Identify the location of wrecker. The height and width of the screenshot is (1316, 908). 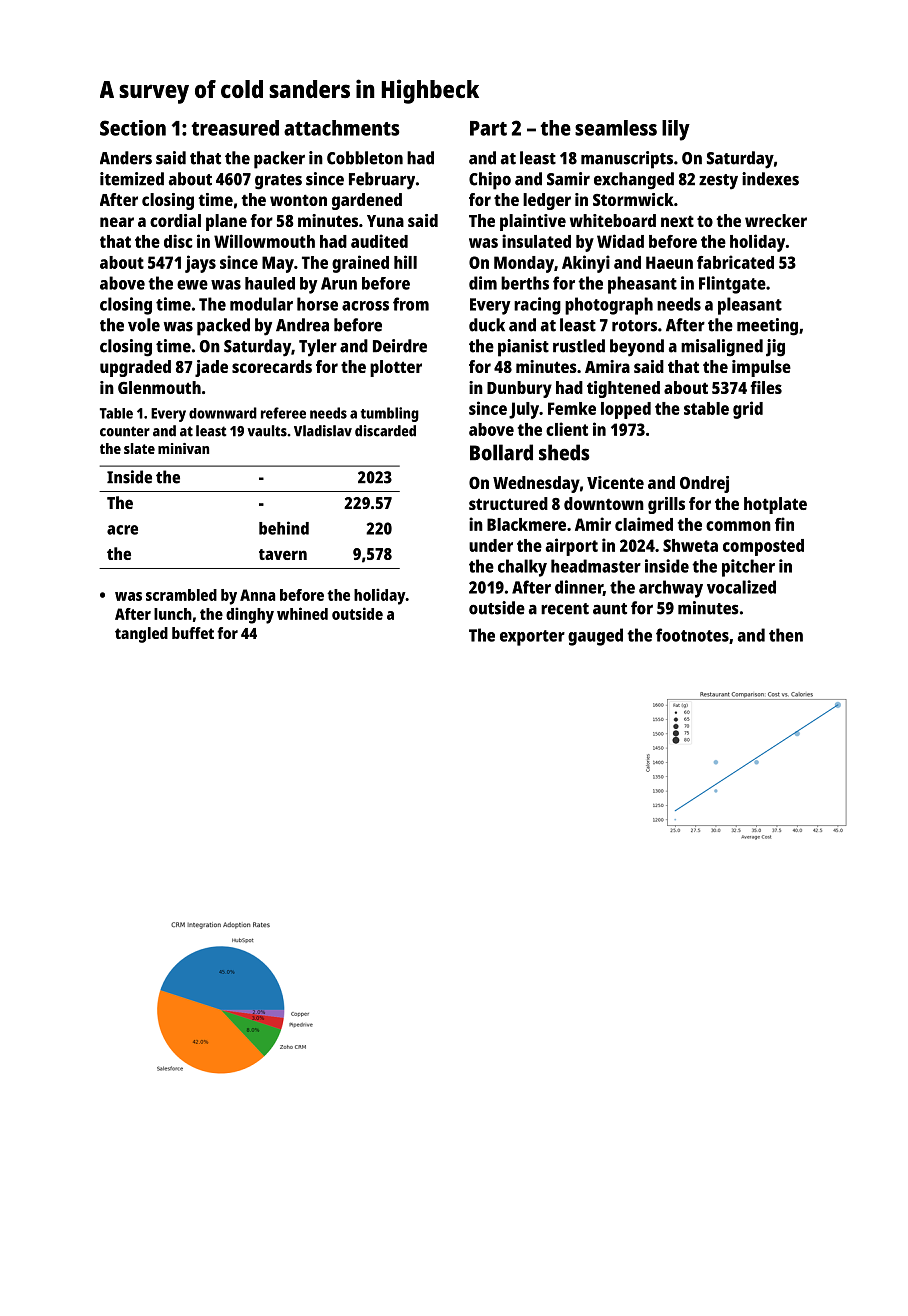
(776, 220).
